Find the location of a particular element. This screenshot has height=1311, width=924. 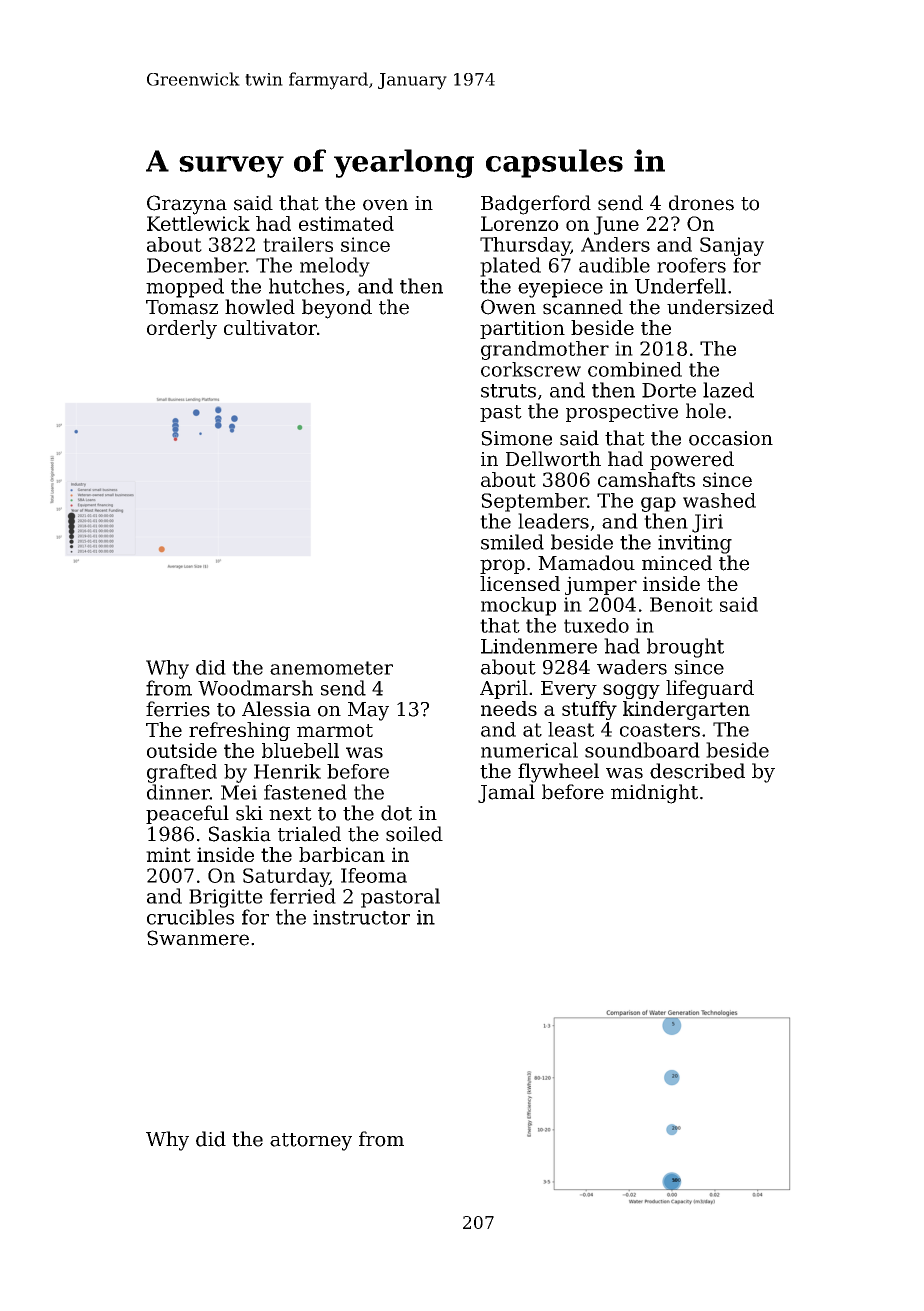

Grazyna is located at coordinates (187, 205).
